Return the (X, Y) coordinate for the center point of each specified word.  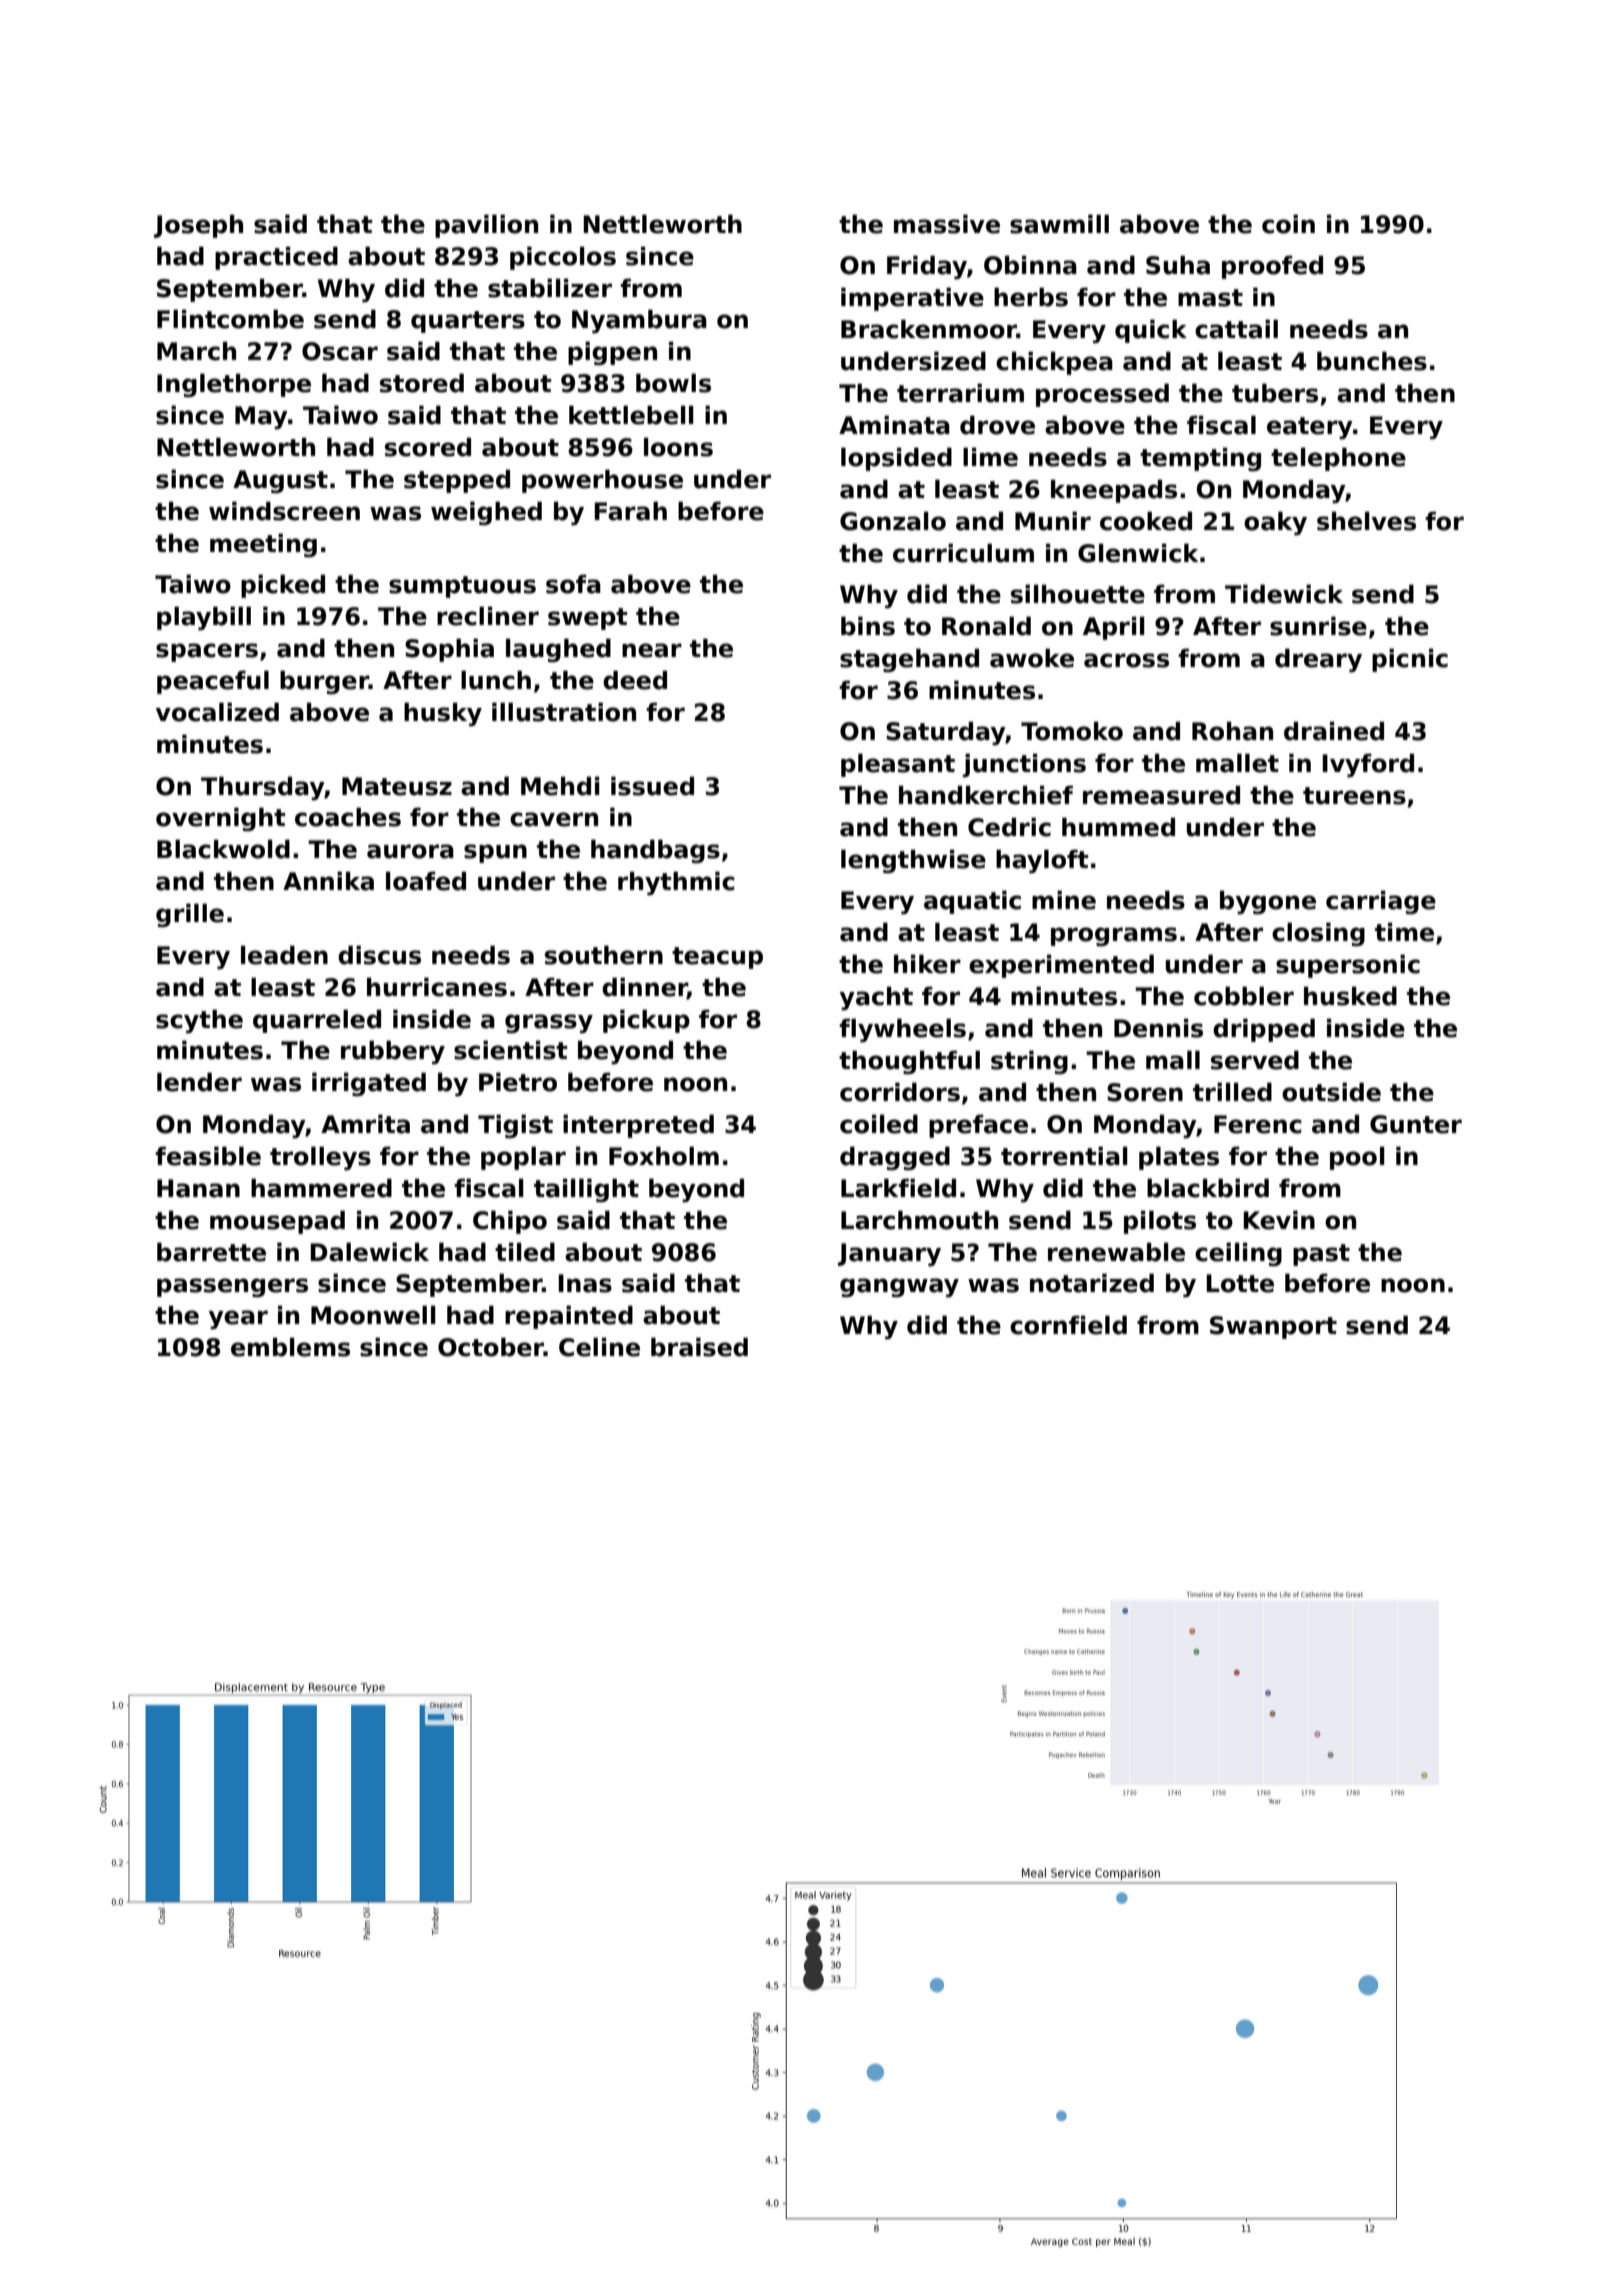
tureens (1354, 796)
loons (678, 447)
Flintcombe (230, 319)
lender (199, 1082)
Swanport (1273, 1327)
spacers (207, 652)
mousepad (277, 1222)
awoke (1032, 658)
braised (699, 1347)
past (1321, 1255)
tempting (1200, 459)
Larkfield (898, 1188)
